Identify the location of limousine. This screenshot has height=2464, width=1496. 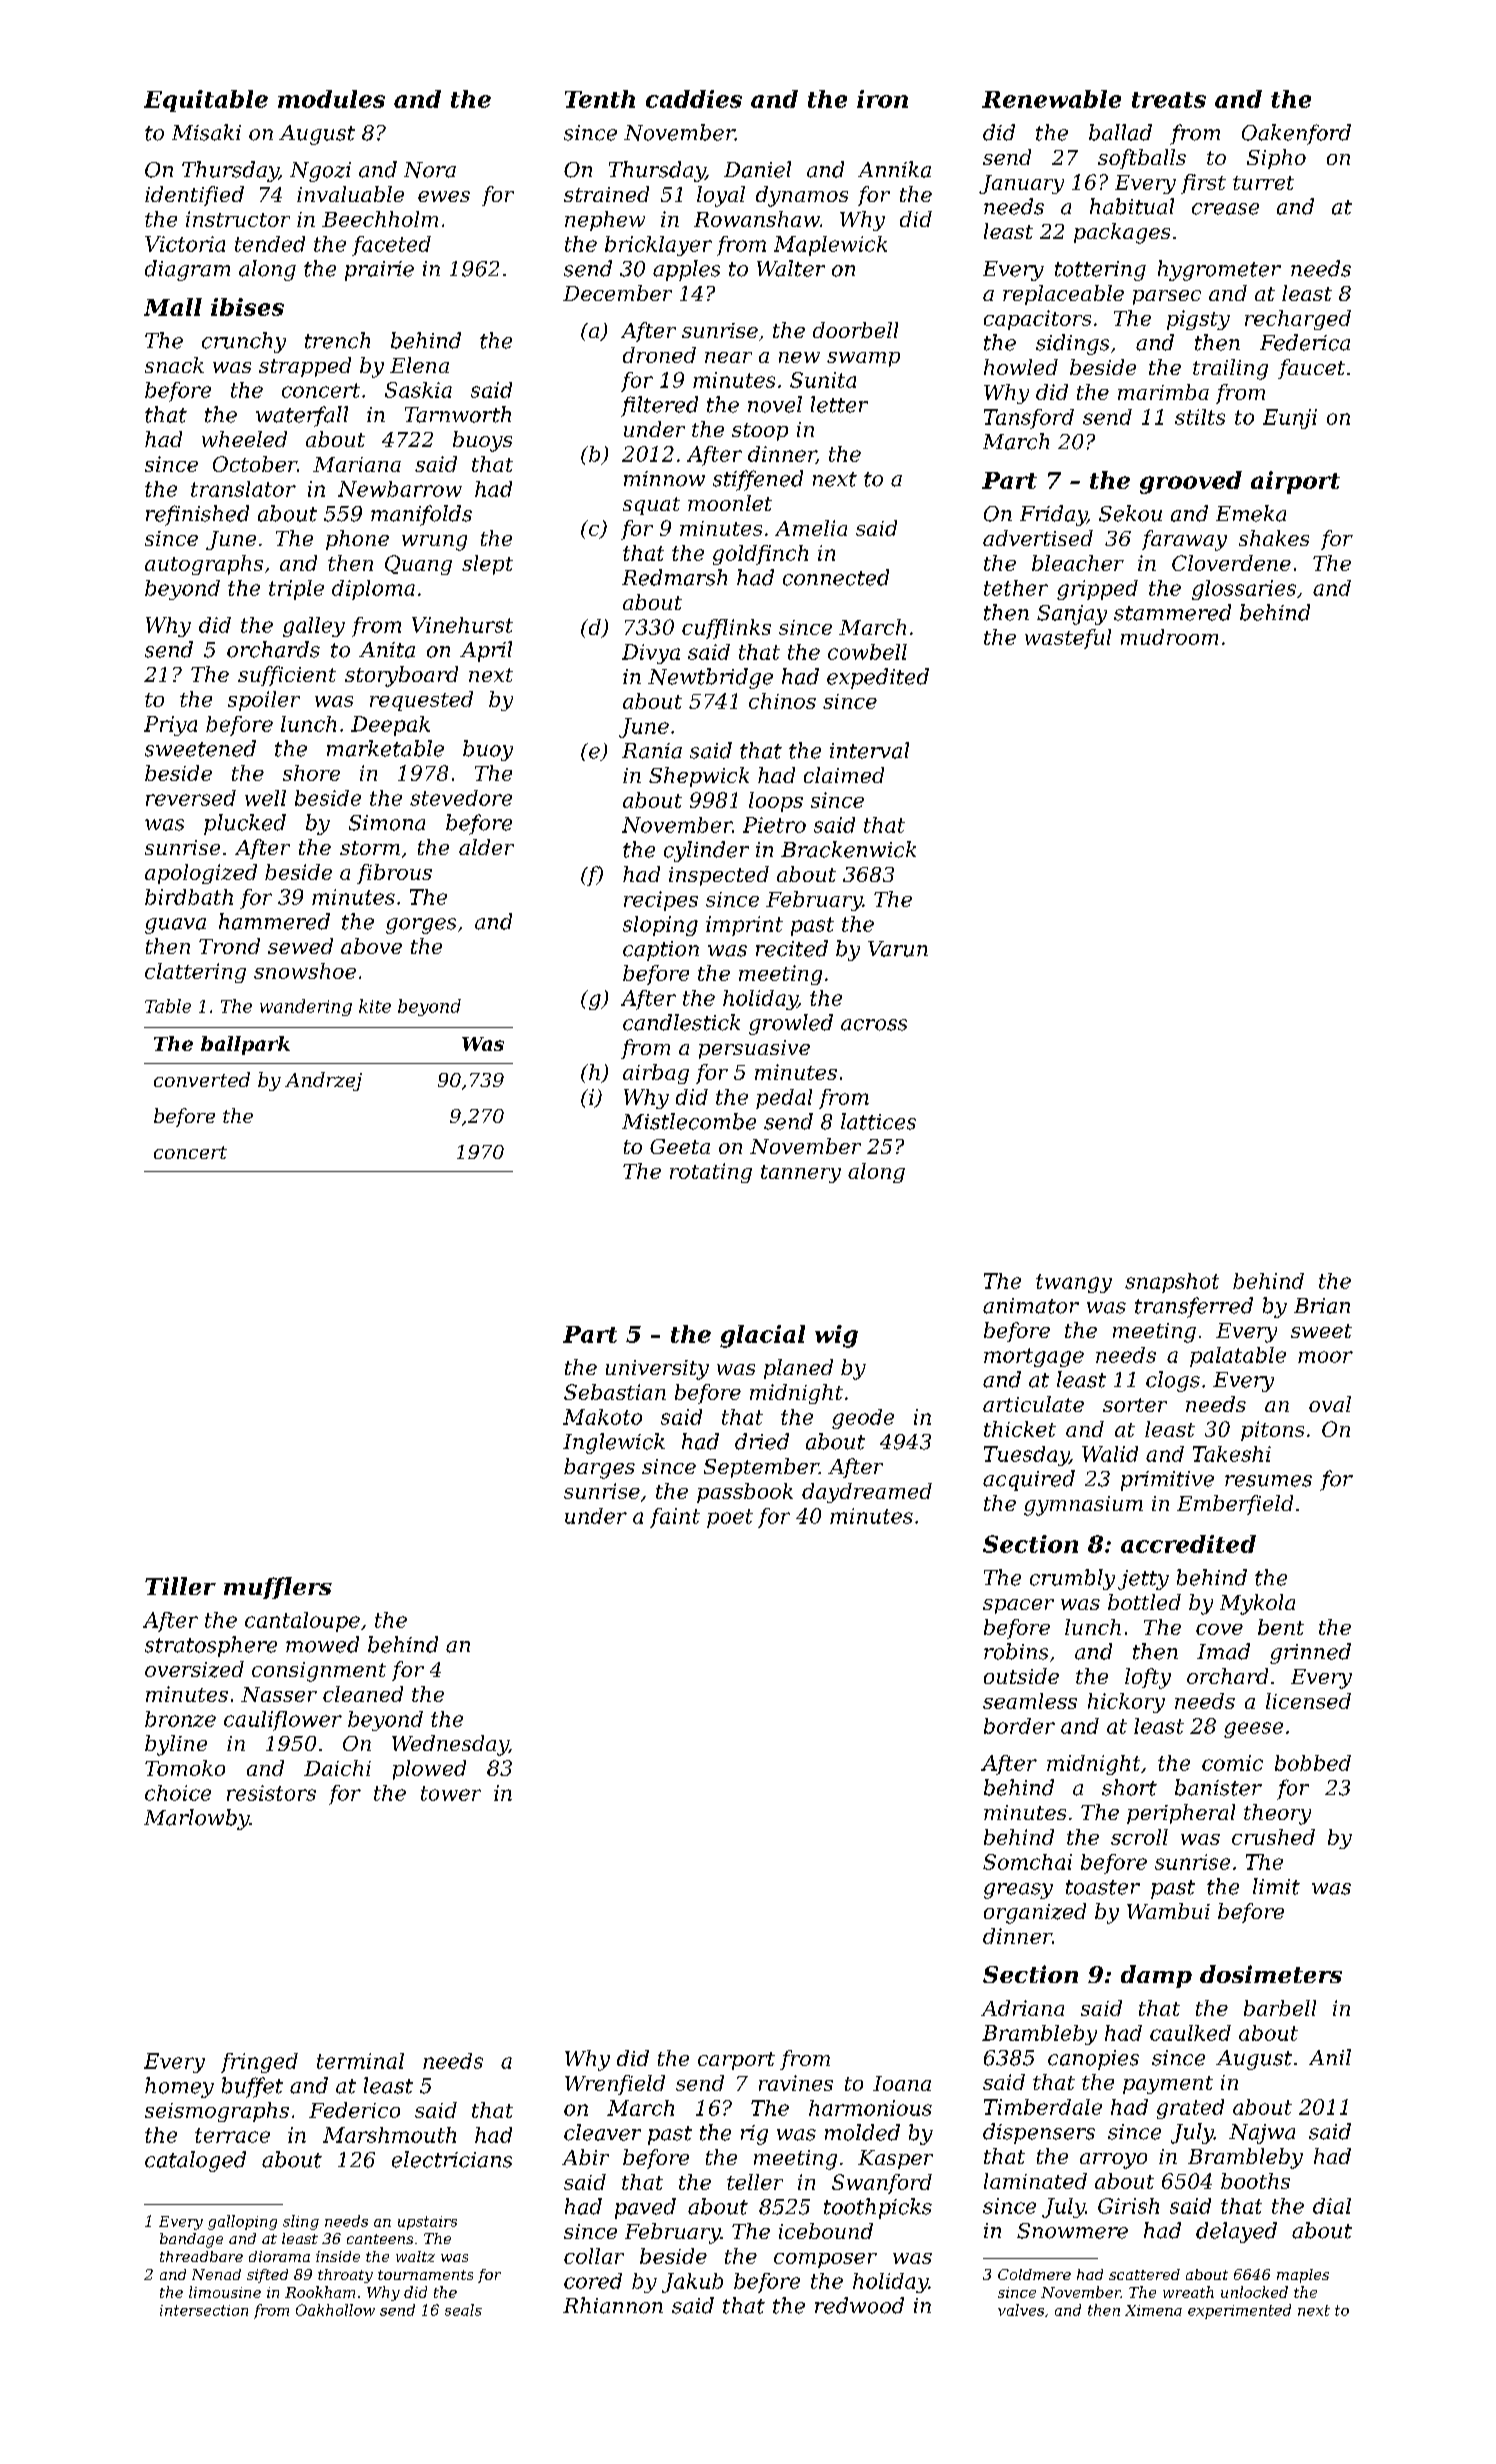
(225, 2292).
